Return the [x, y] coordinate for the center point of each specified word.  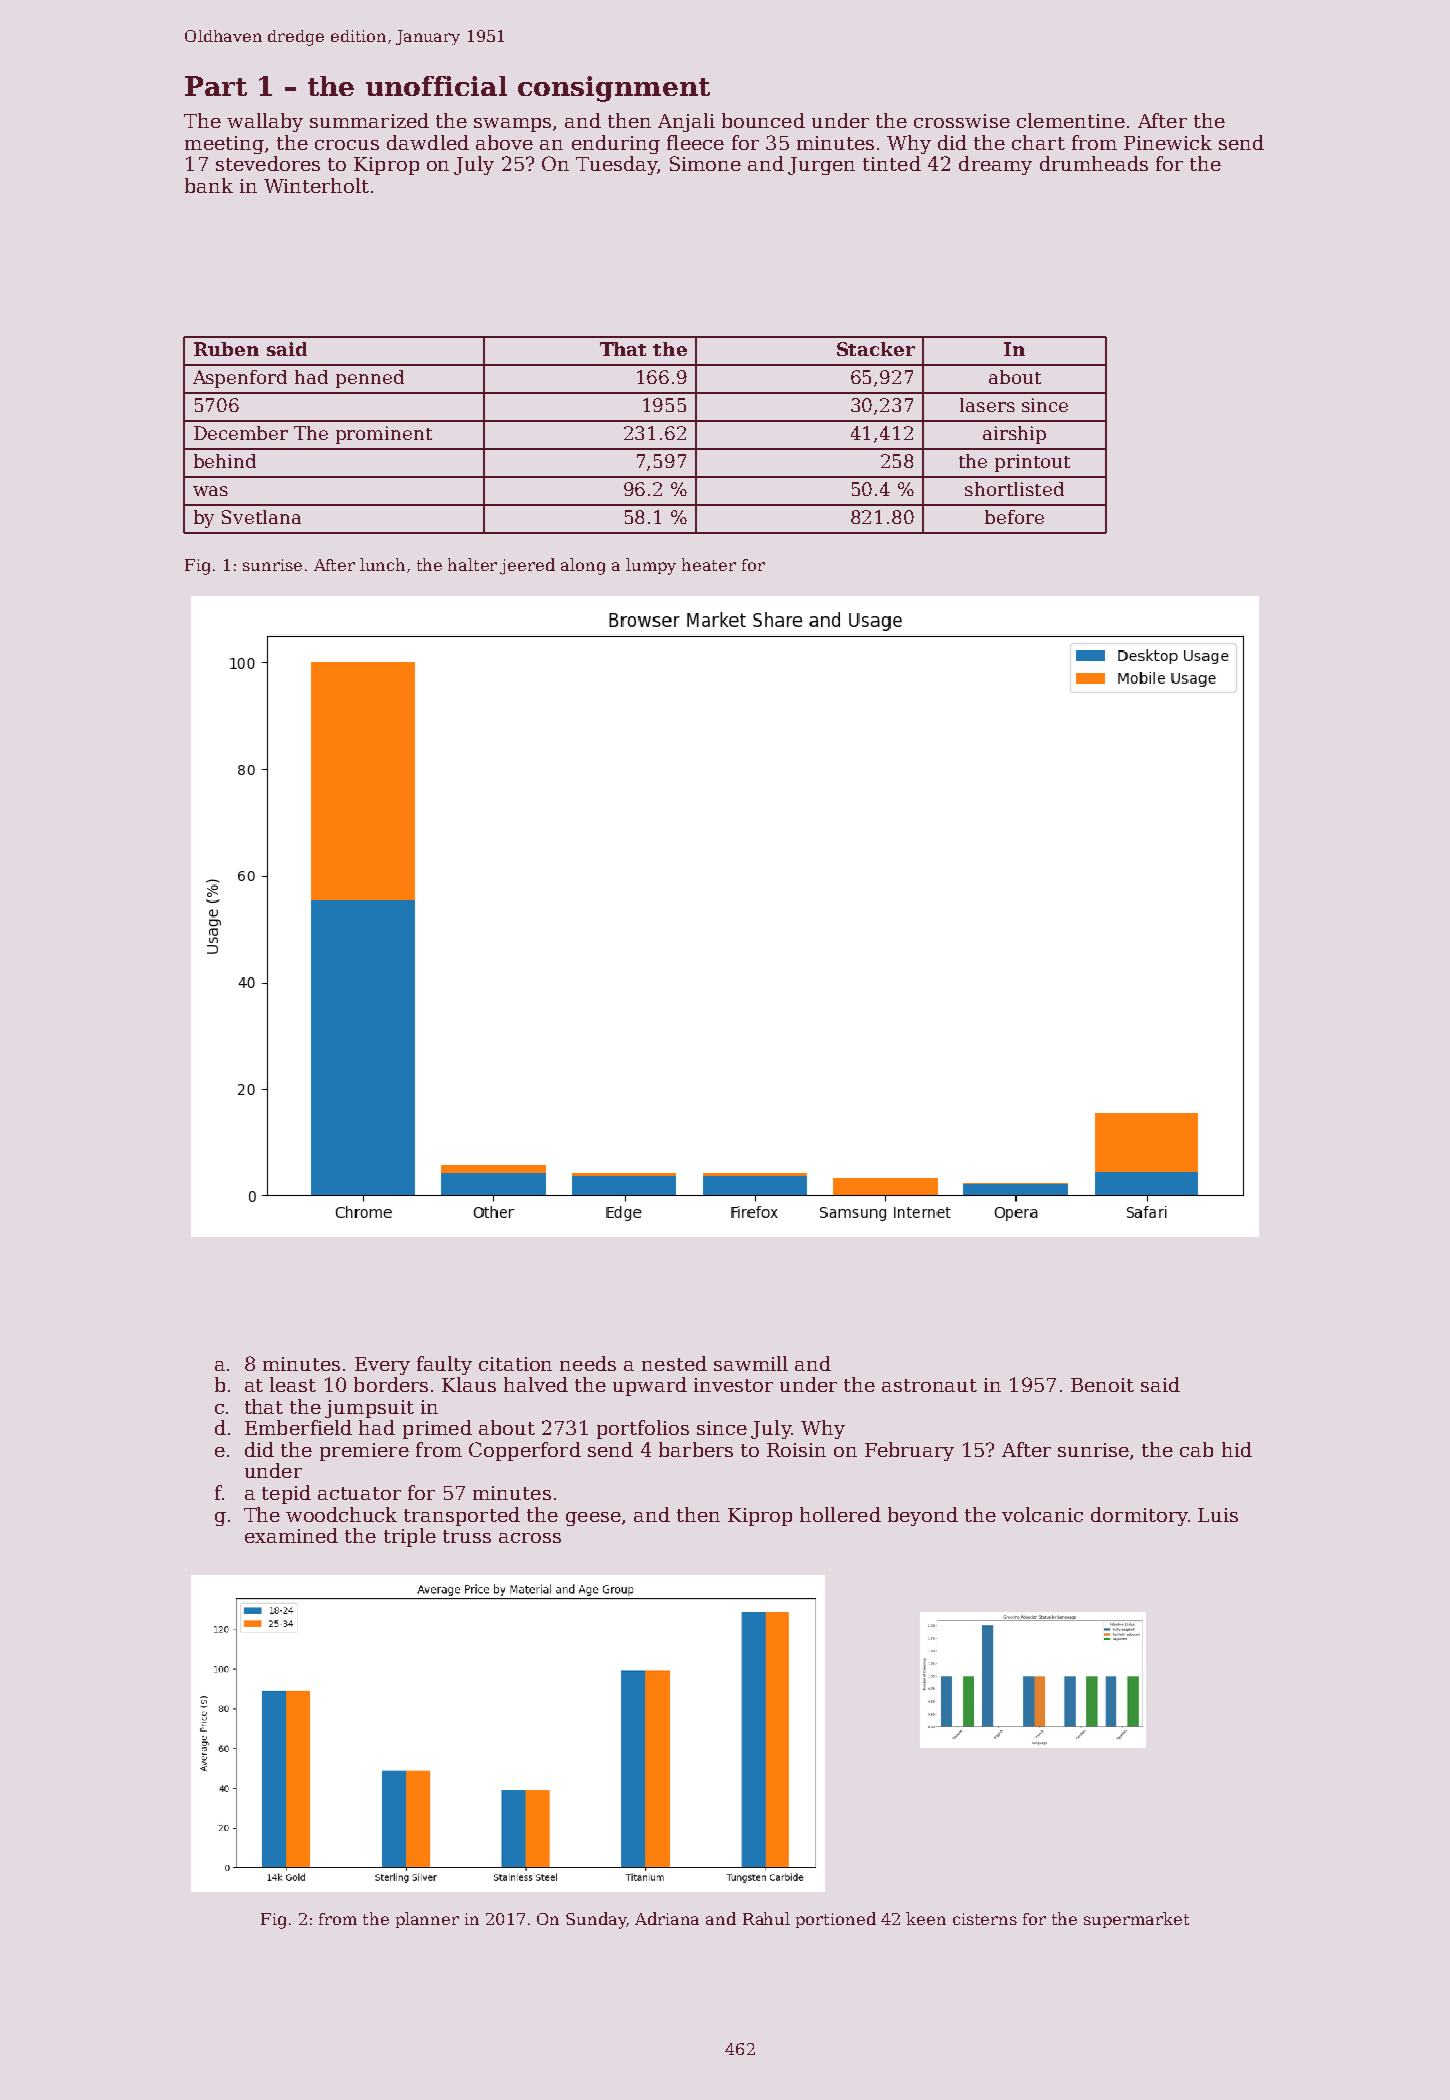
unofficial [436, 86]
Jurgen [821, 166]
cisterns [985, 1919]
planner [427, 1920]
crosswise [962, 121]
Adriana [667, 1918]
